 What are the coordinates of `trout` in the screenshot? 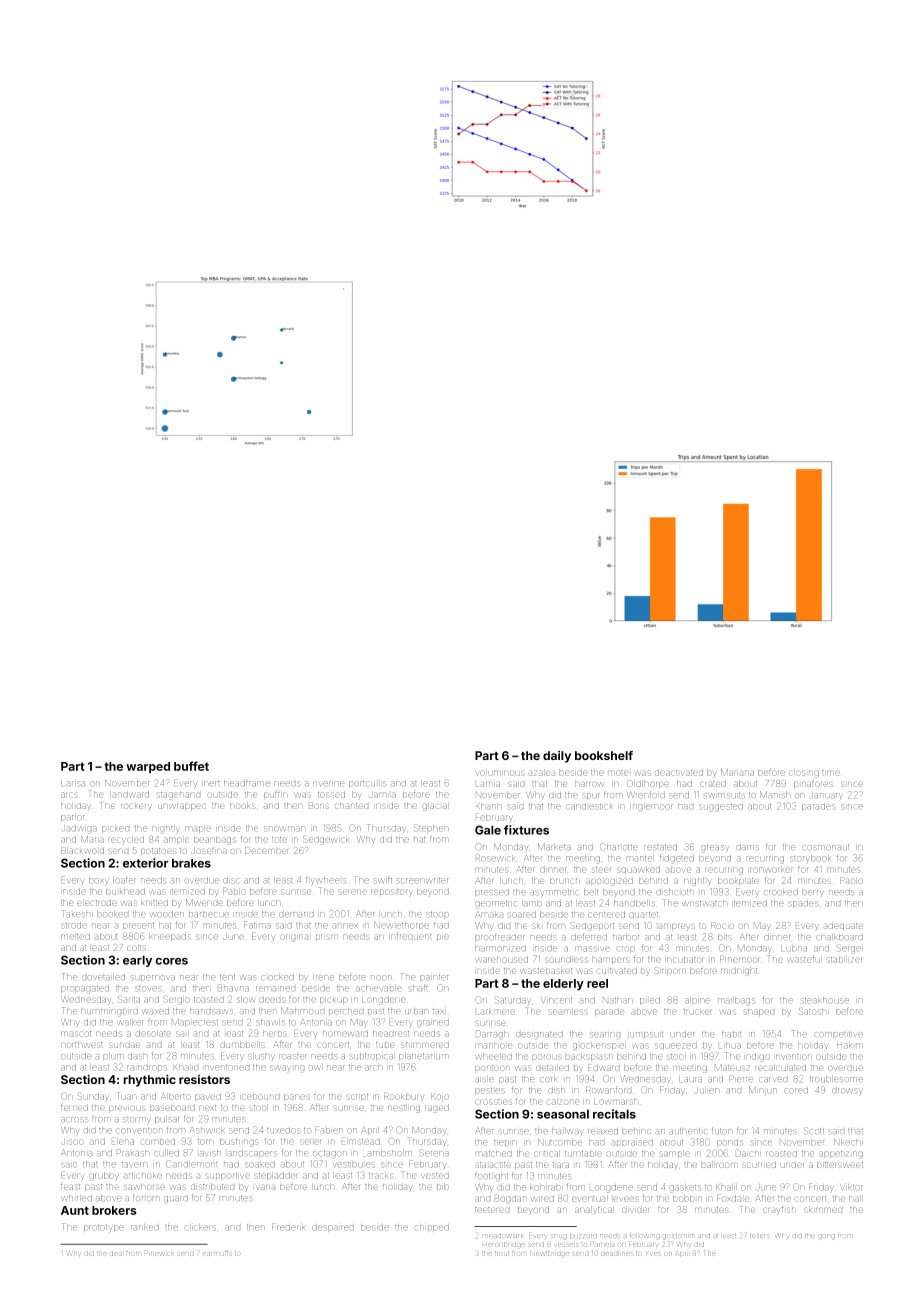 It's located at (502, 1253).
